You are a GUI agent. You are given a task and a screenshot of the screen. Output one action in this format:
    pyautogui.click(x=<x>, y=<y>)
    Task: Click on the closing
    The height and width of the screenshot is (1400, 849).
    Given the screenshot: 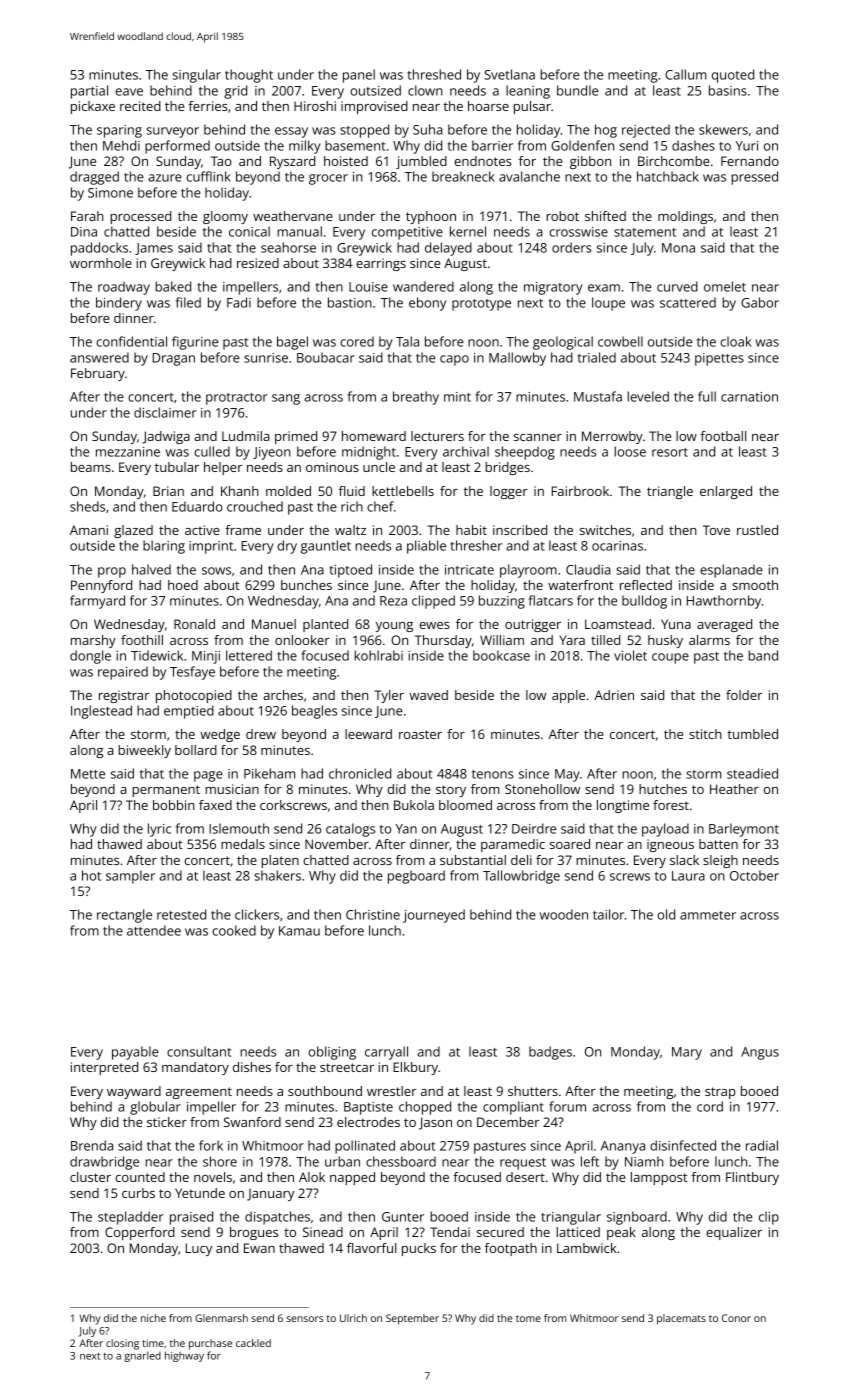 What is the action you would take?
    pyautogui.click(x=122, y=1344)
